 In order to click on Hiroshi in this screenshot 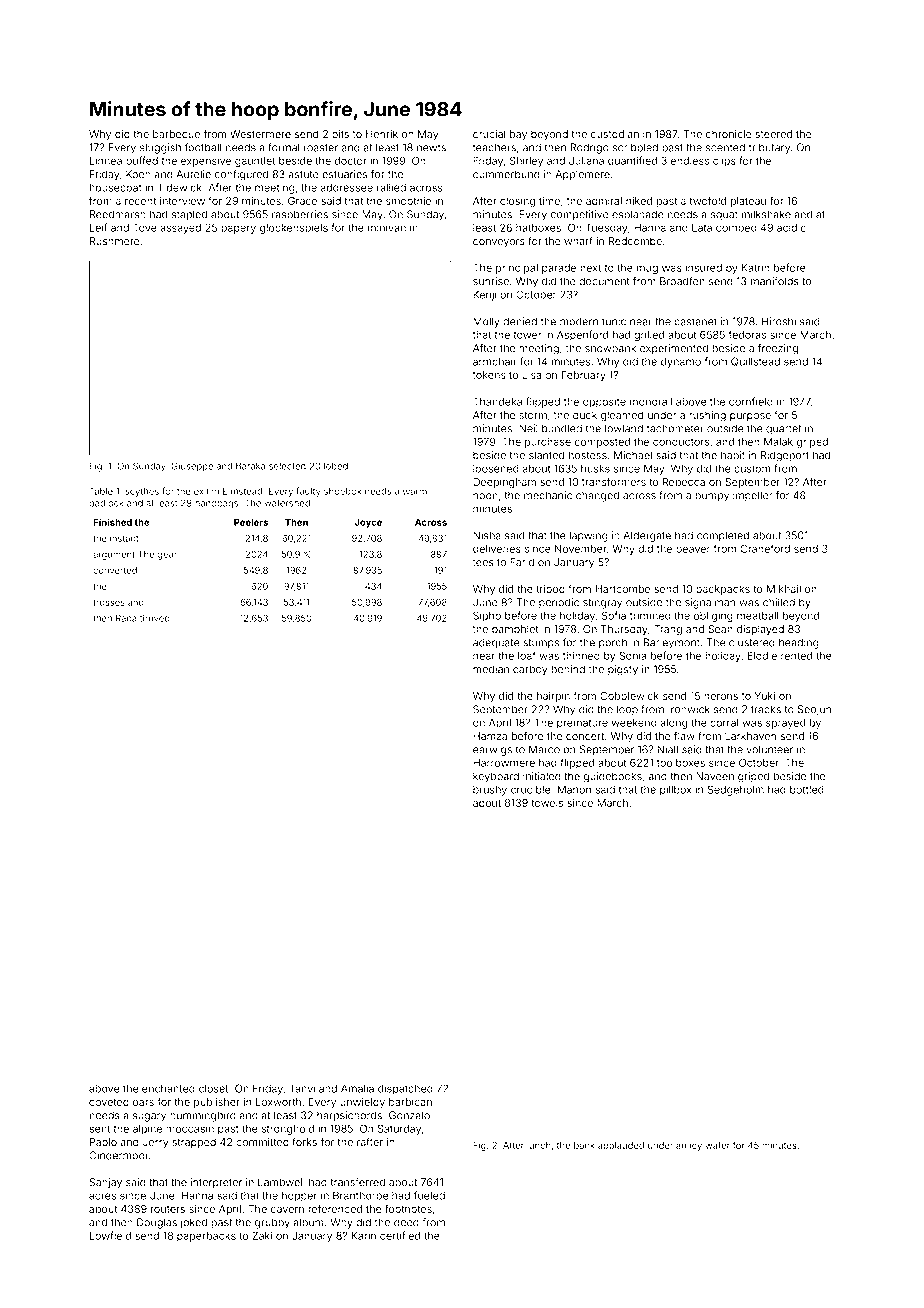, I will do `click(779, 321)`.
